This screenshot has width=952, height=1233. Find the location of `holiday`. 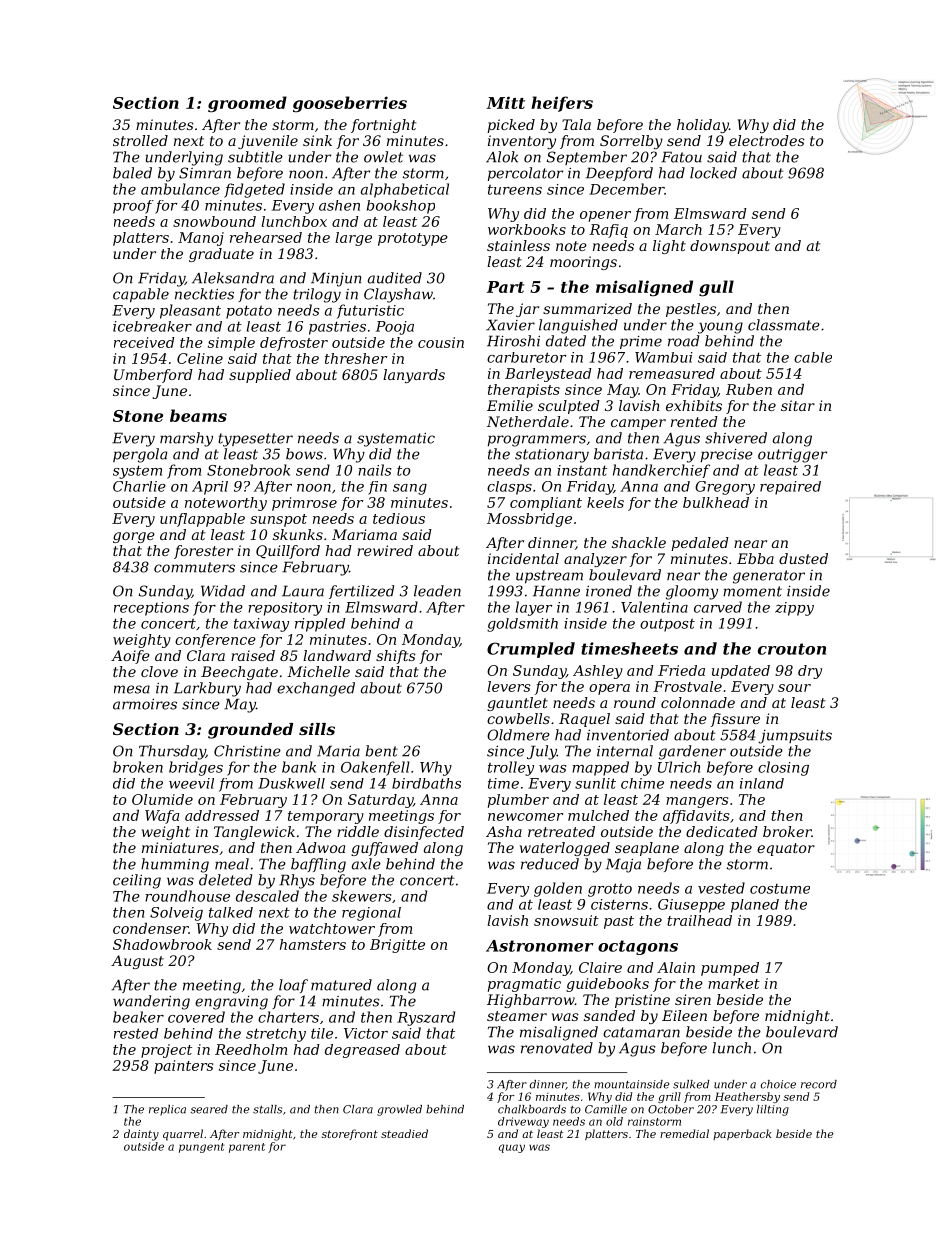

holiday is located at coordinates (703, 126).
